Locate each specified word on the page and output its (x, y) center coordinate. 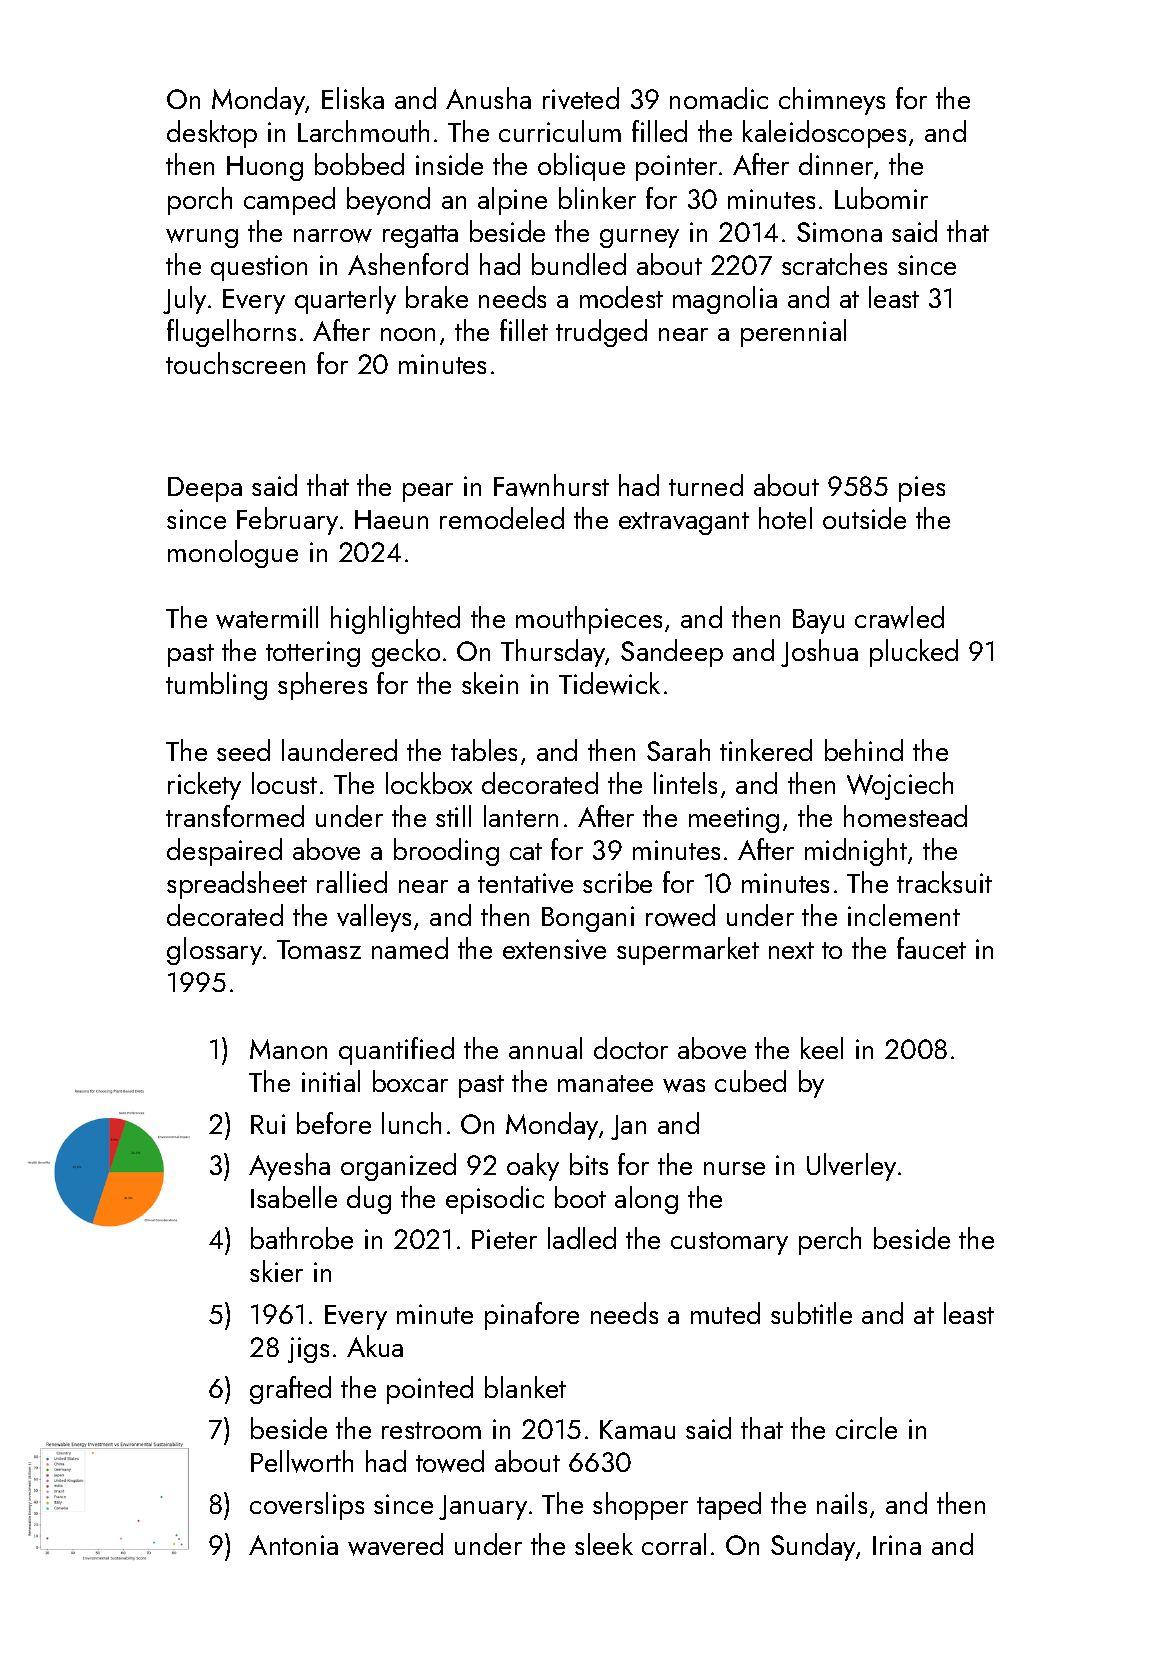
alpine (512, 201)
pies (922, 489)
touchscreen (235, 363)
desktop (212, 134)
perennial (793, 333)
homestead (905, 816)
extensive (554, 949)
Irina (897, 1545)
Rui (268, 1124)
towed (450, 1461)
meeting (734, 820)
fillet (524, 330)
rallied (352, 882)
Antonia (293, 1545)
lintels (685, 783)
